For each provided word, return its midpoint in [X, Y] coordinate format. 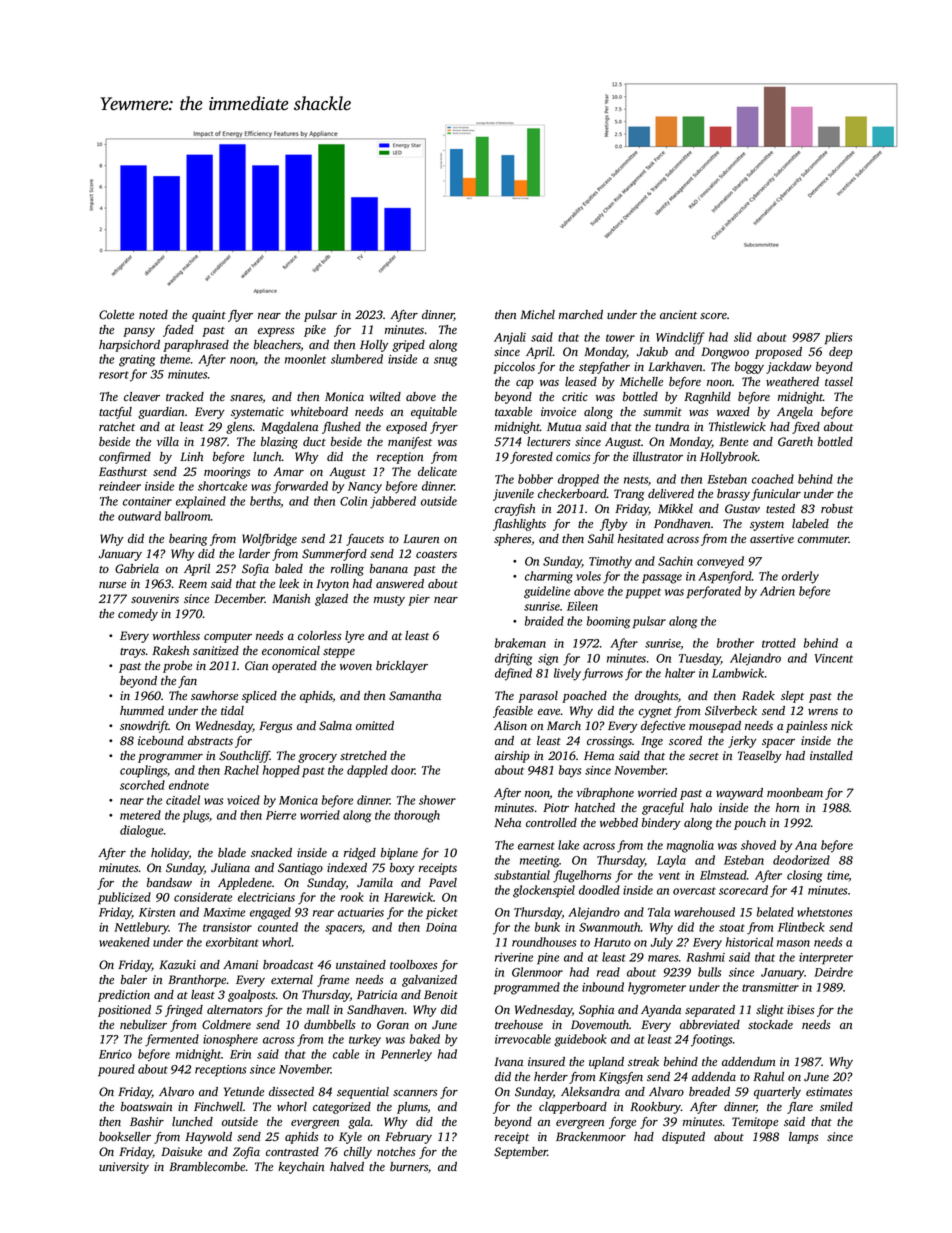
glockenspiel [544, 891]
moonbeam [795, 792]
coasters [436, 554]
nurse [112, 585]
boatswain [146, 1106]
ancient [678, 314]
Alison [510, 725]
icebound [161, 740]
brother [735, 643]
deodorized [801, 860]
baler [134, 979]
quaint [209, 316]
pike [315, 331]
